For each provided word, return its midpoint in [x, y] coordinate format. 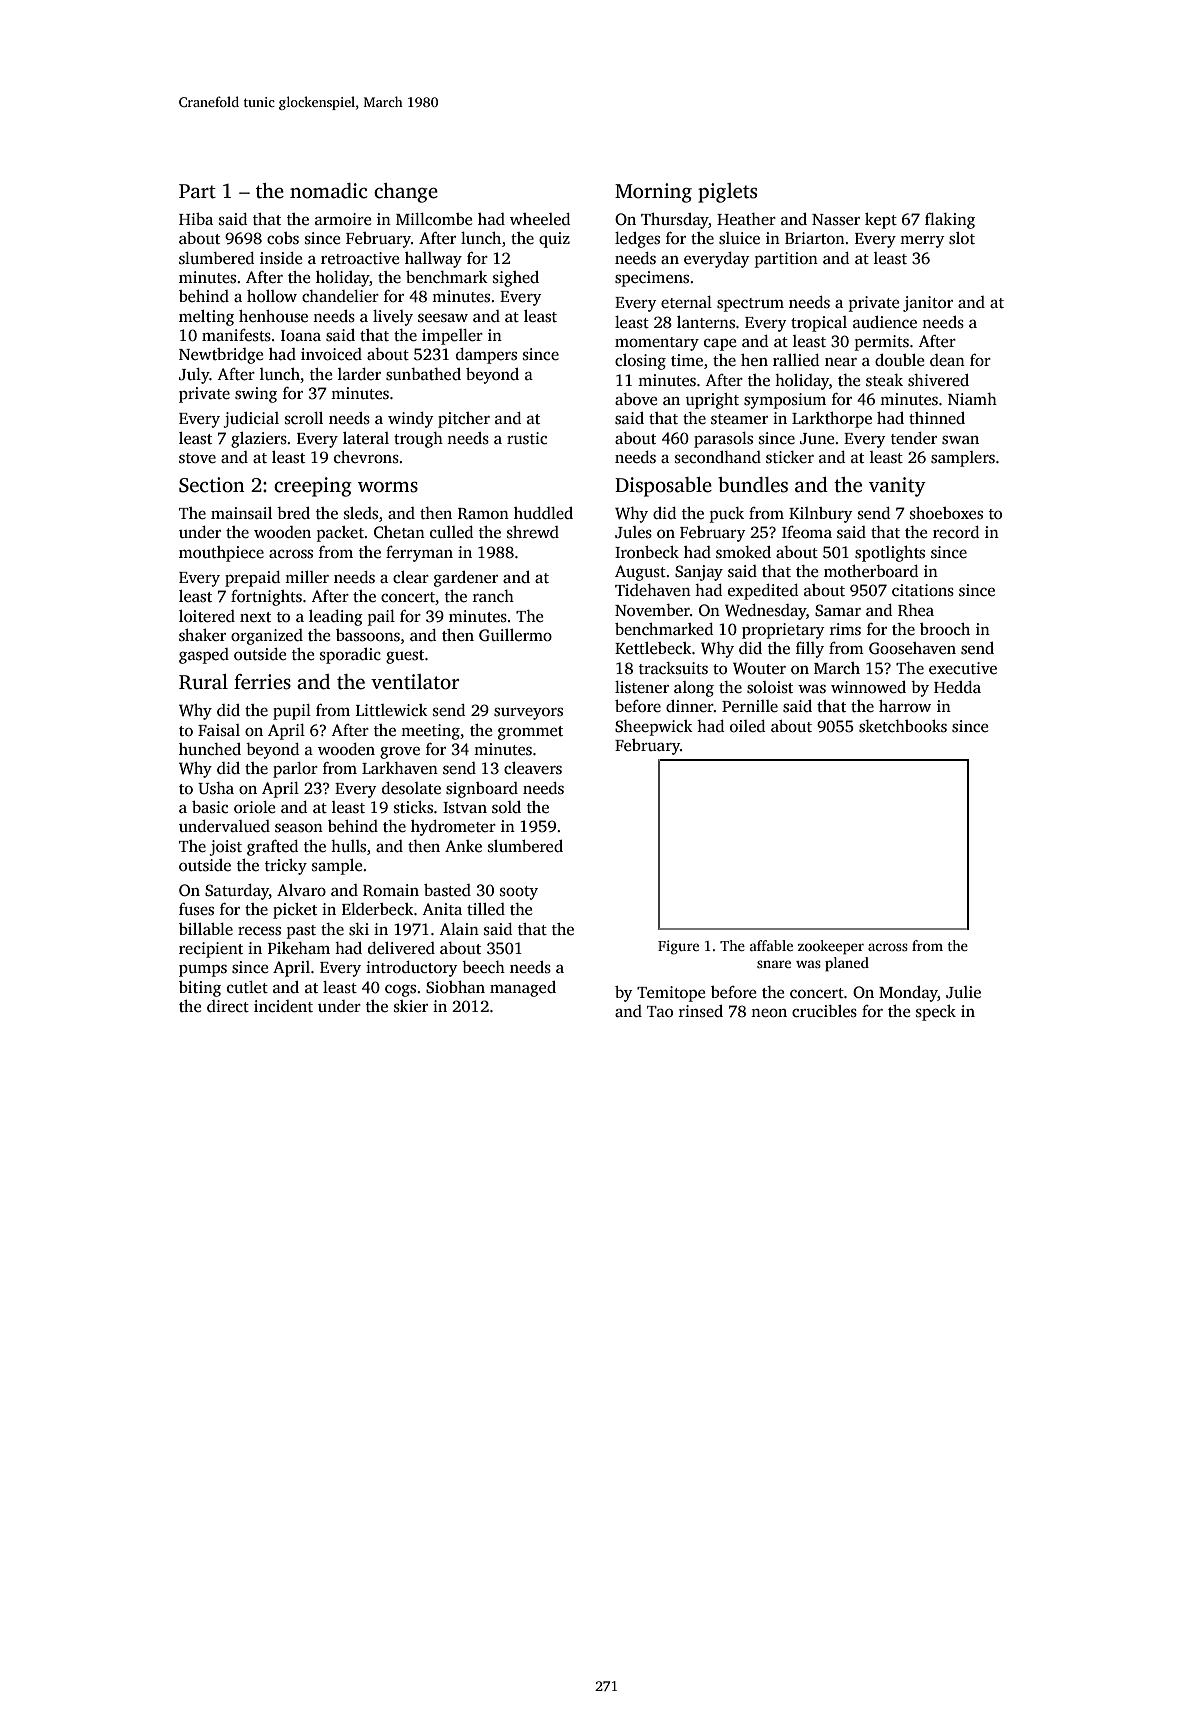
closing [640, 362]
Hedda [957, 687]
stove [197, 458]
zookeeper [831, 947]
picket [295, 911]
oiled [747, 726]
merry [922, 242]
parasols [723, 440]
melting [206, 318]
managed [523, 989]
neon [769, 1013]
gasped [204, 656]
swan [960, 440]
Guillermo [515, 635]
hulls [348, 846]
